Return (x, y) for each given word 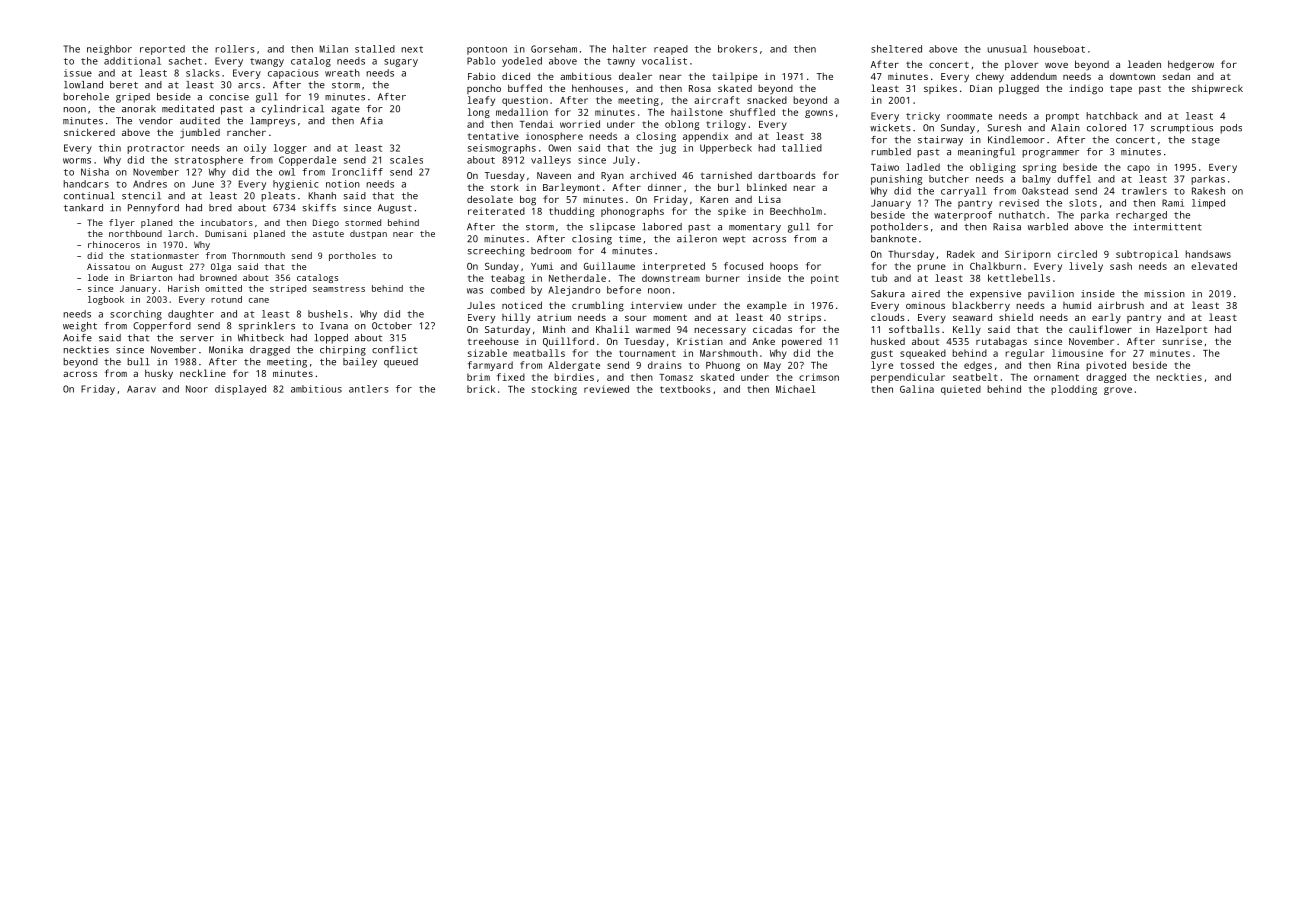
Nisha (95, 172)
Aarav (141, 389)
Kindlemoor (1016, 140)
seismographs (502, 149)
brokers (737, 49)
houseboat (1059, 49)
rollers (234, 49)
